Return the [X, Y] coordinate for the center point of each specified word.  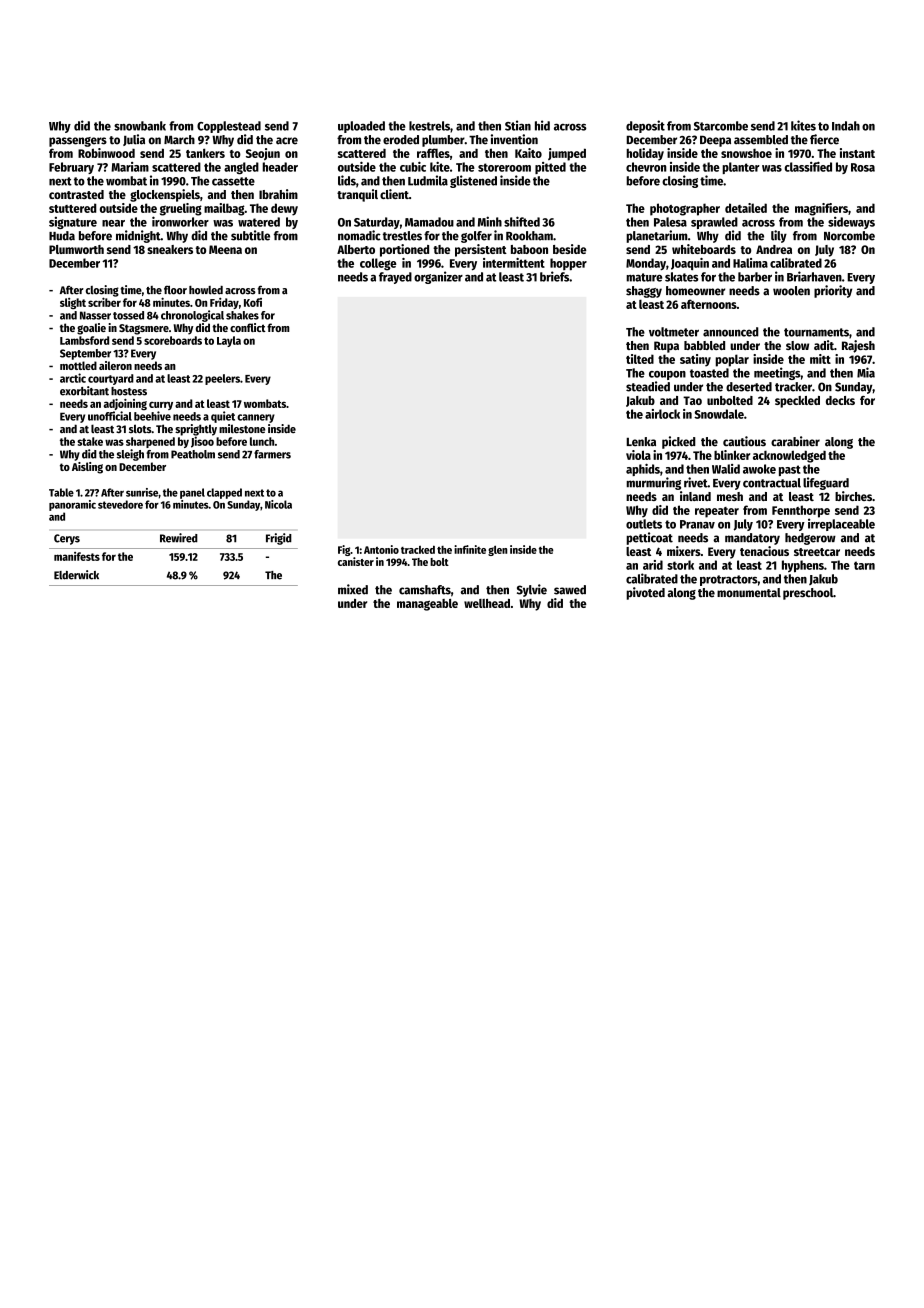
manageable [427, 605]
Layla [229, 341]
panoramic [72, 505]
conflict [248, 327]
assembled [761, 140]
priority [833, 291]
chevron [646, 167]
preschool [808, 594]
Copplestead [229, 127]
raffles [433, 153]
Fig [344, 550]
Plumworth [76, 249]
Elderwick [76, 575]
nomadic [359, 235]
